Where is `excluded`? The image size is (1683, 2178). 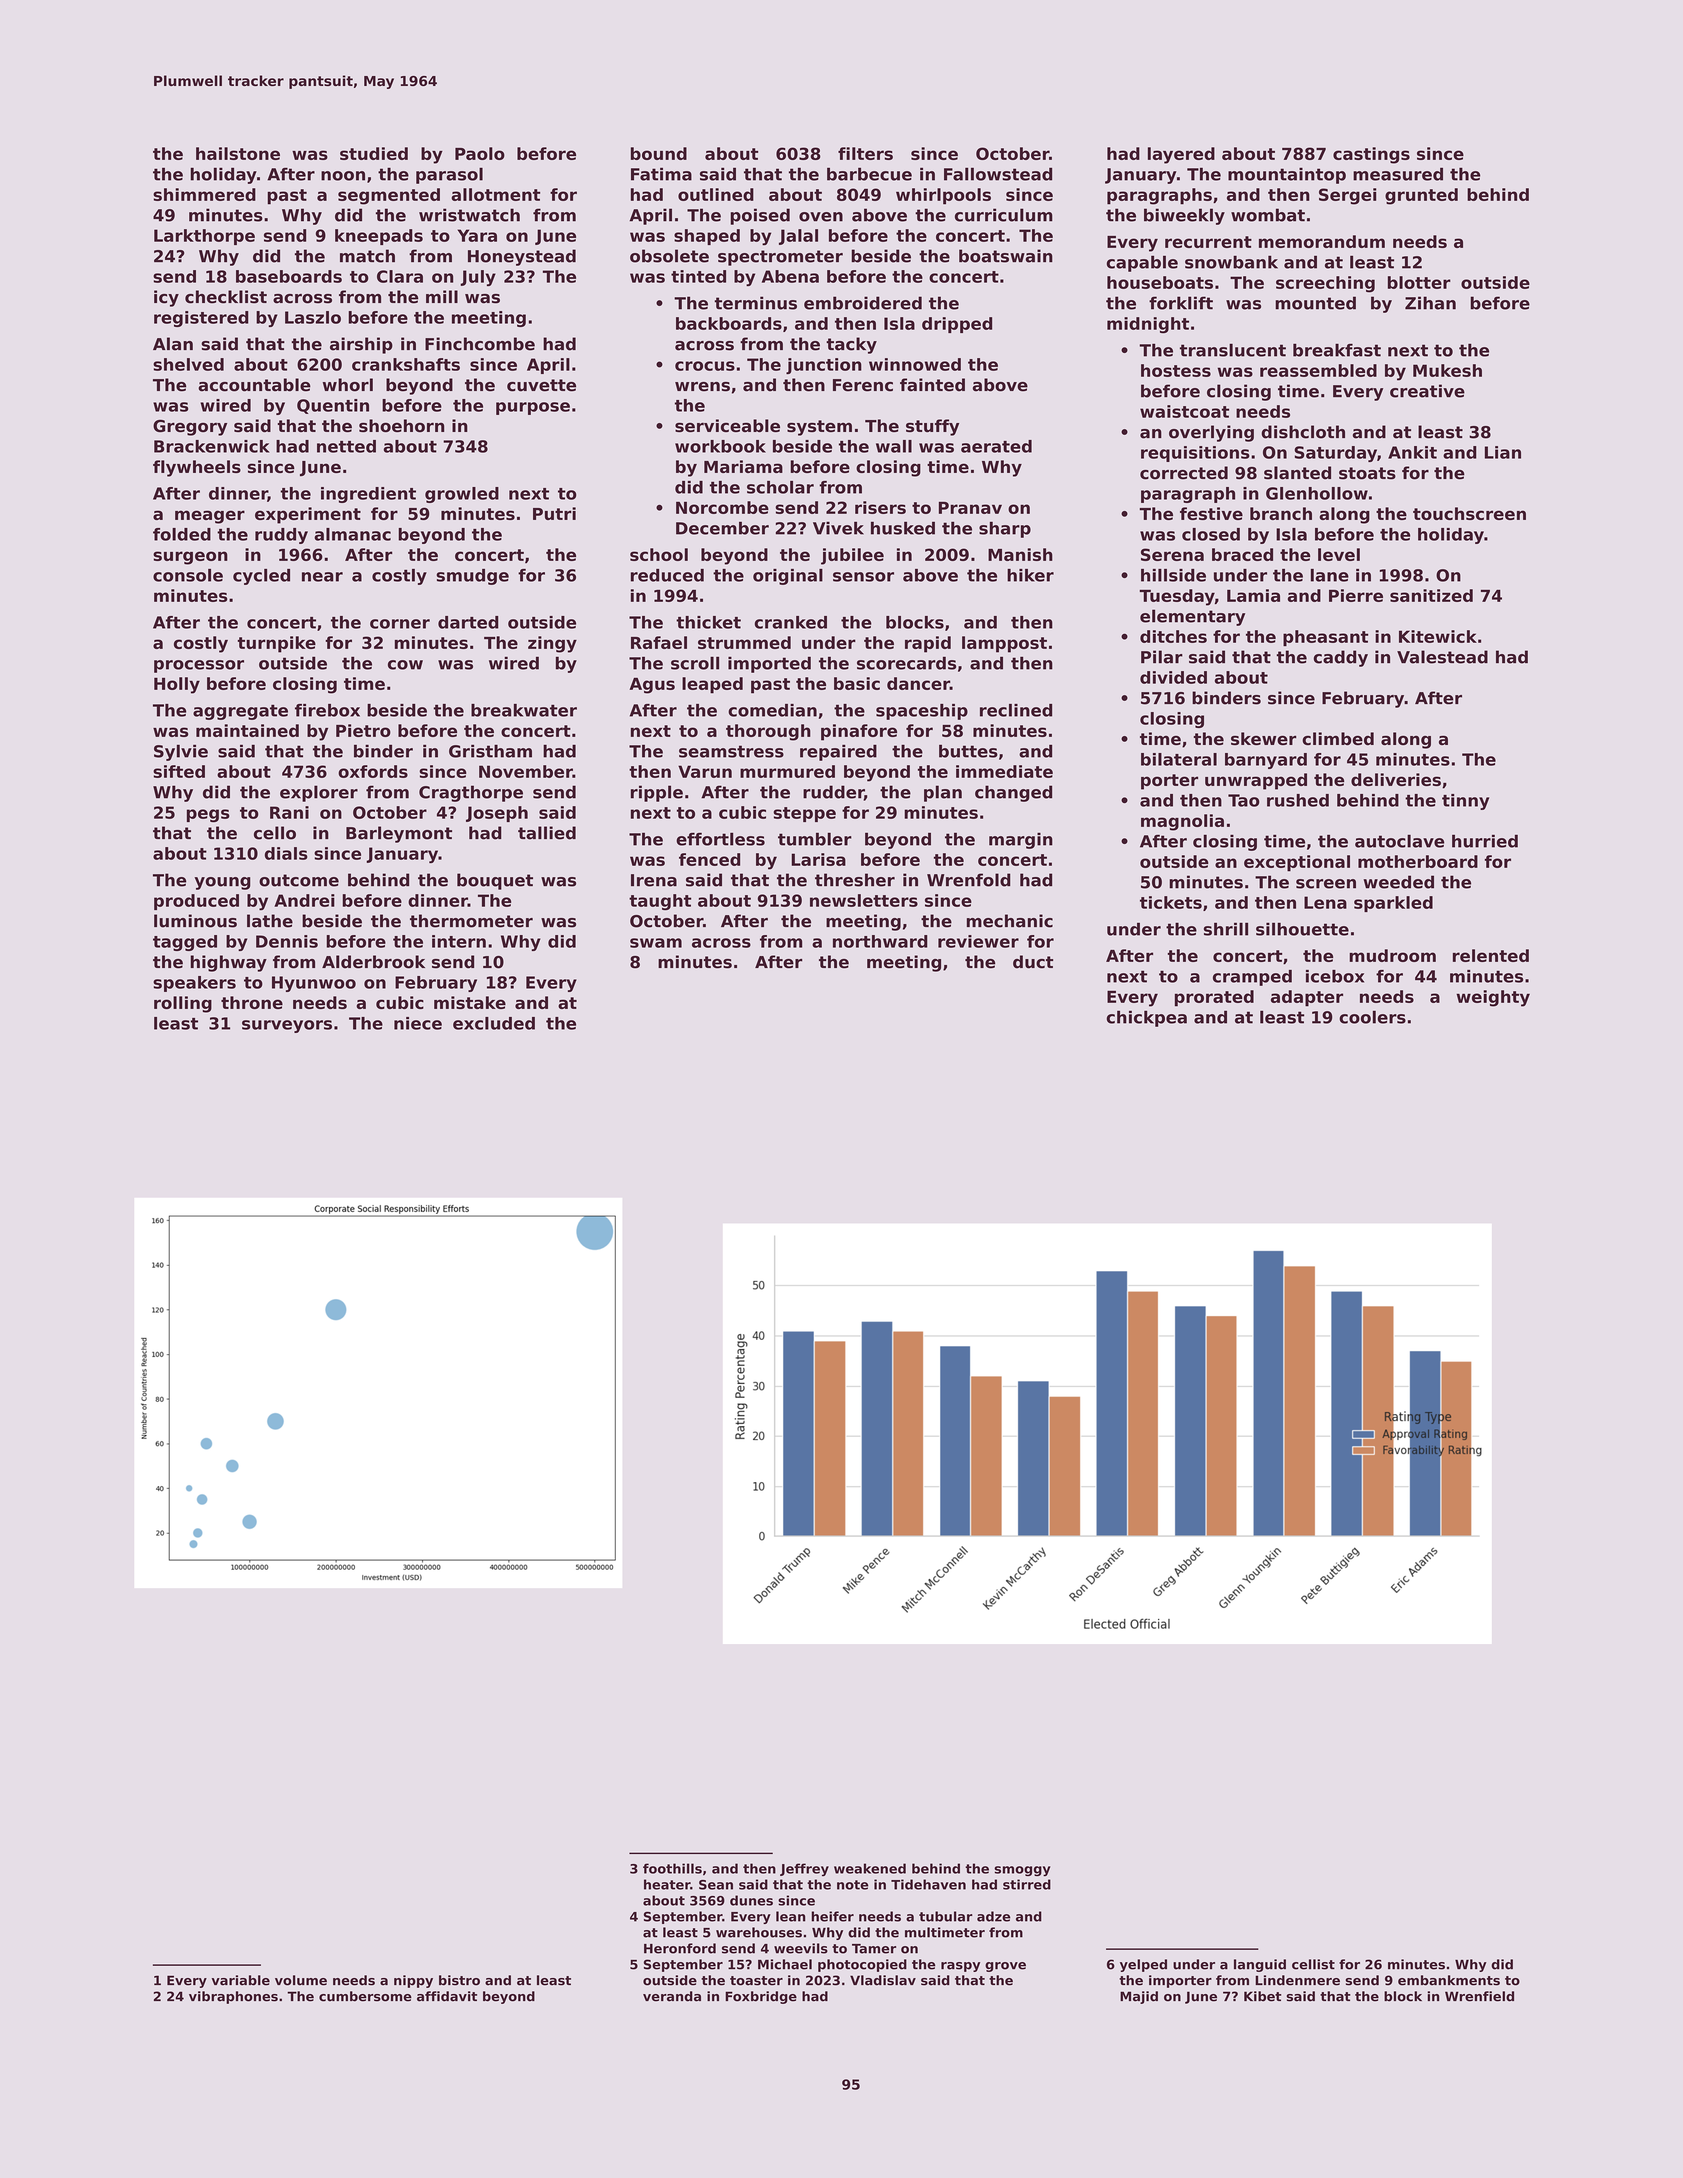
excluded is located at coordinates (494, 1023).
